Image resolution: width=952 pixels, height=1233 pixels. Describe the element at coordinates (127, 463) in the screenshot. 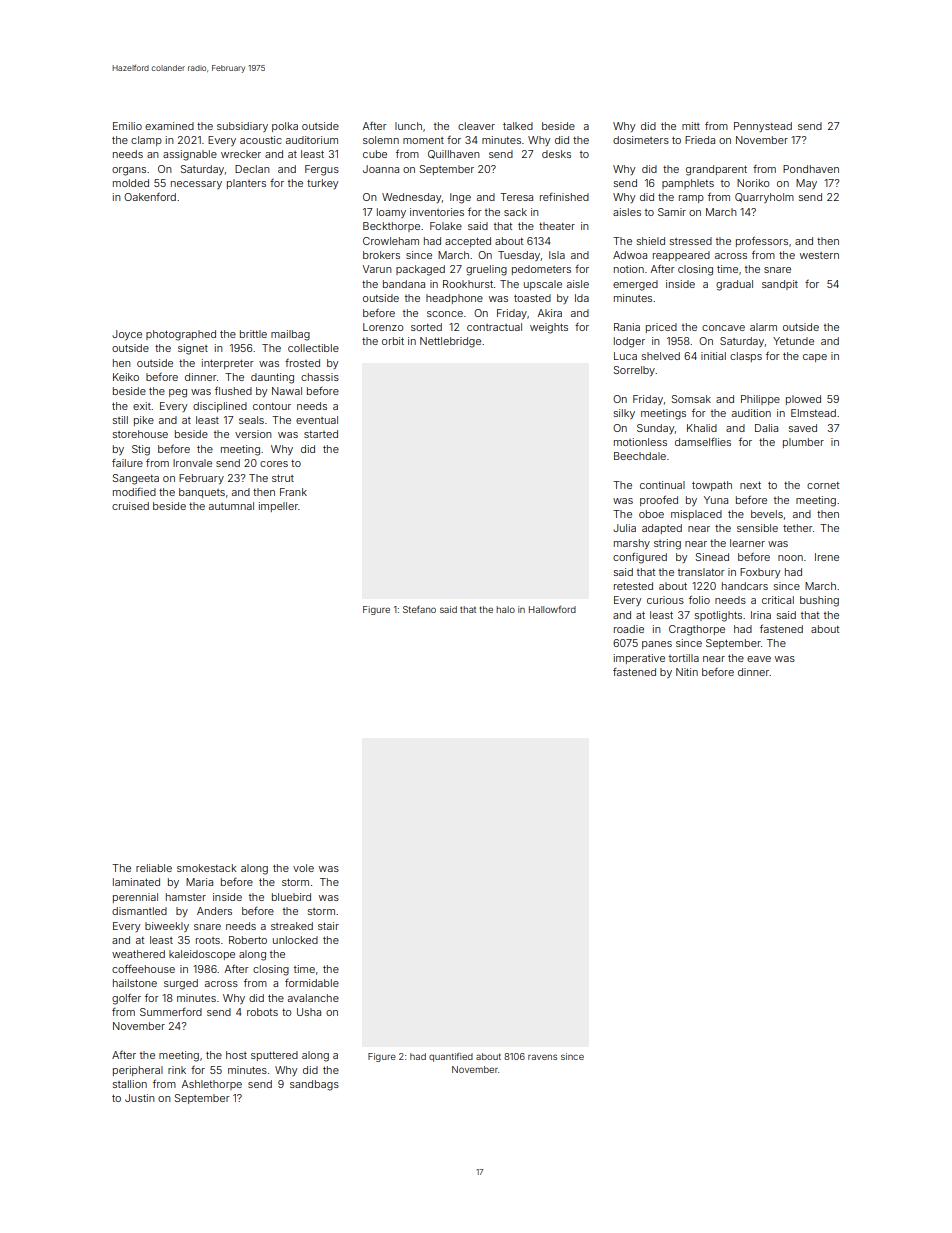

I see `failure` at that location.
